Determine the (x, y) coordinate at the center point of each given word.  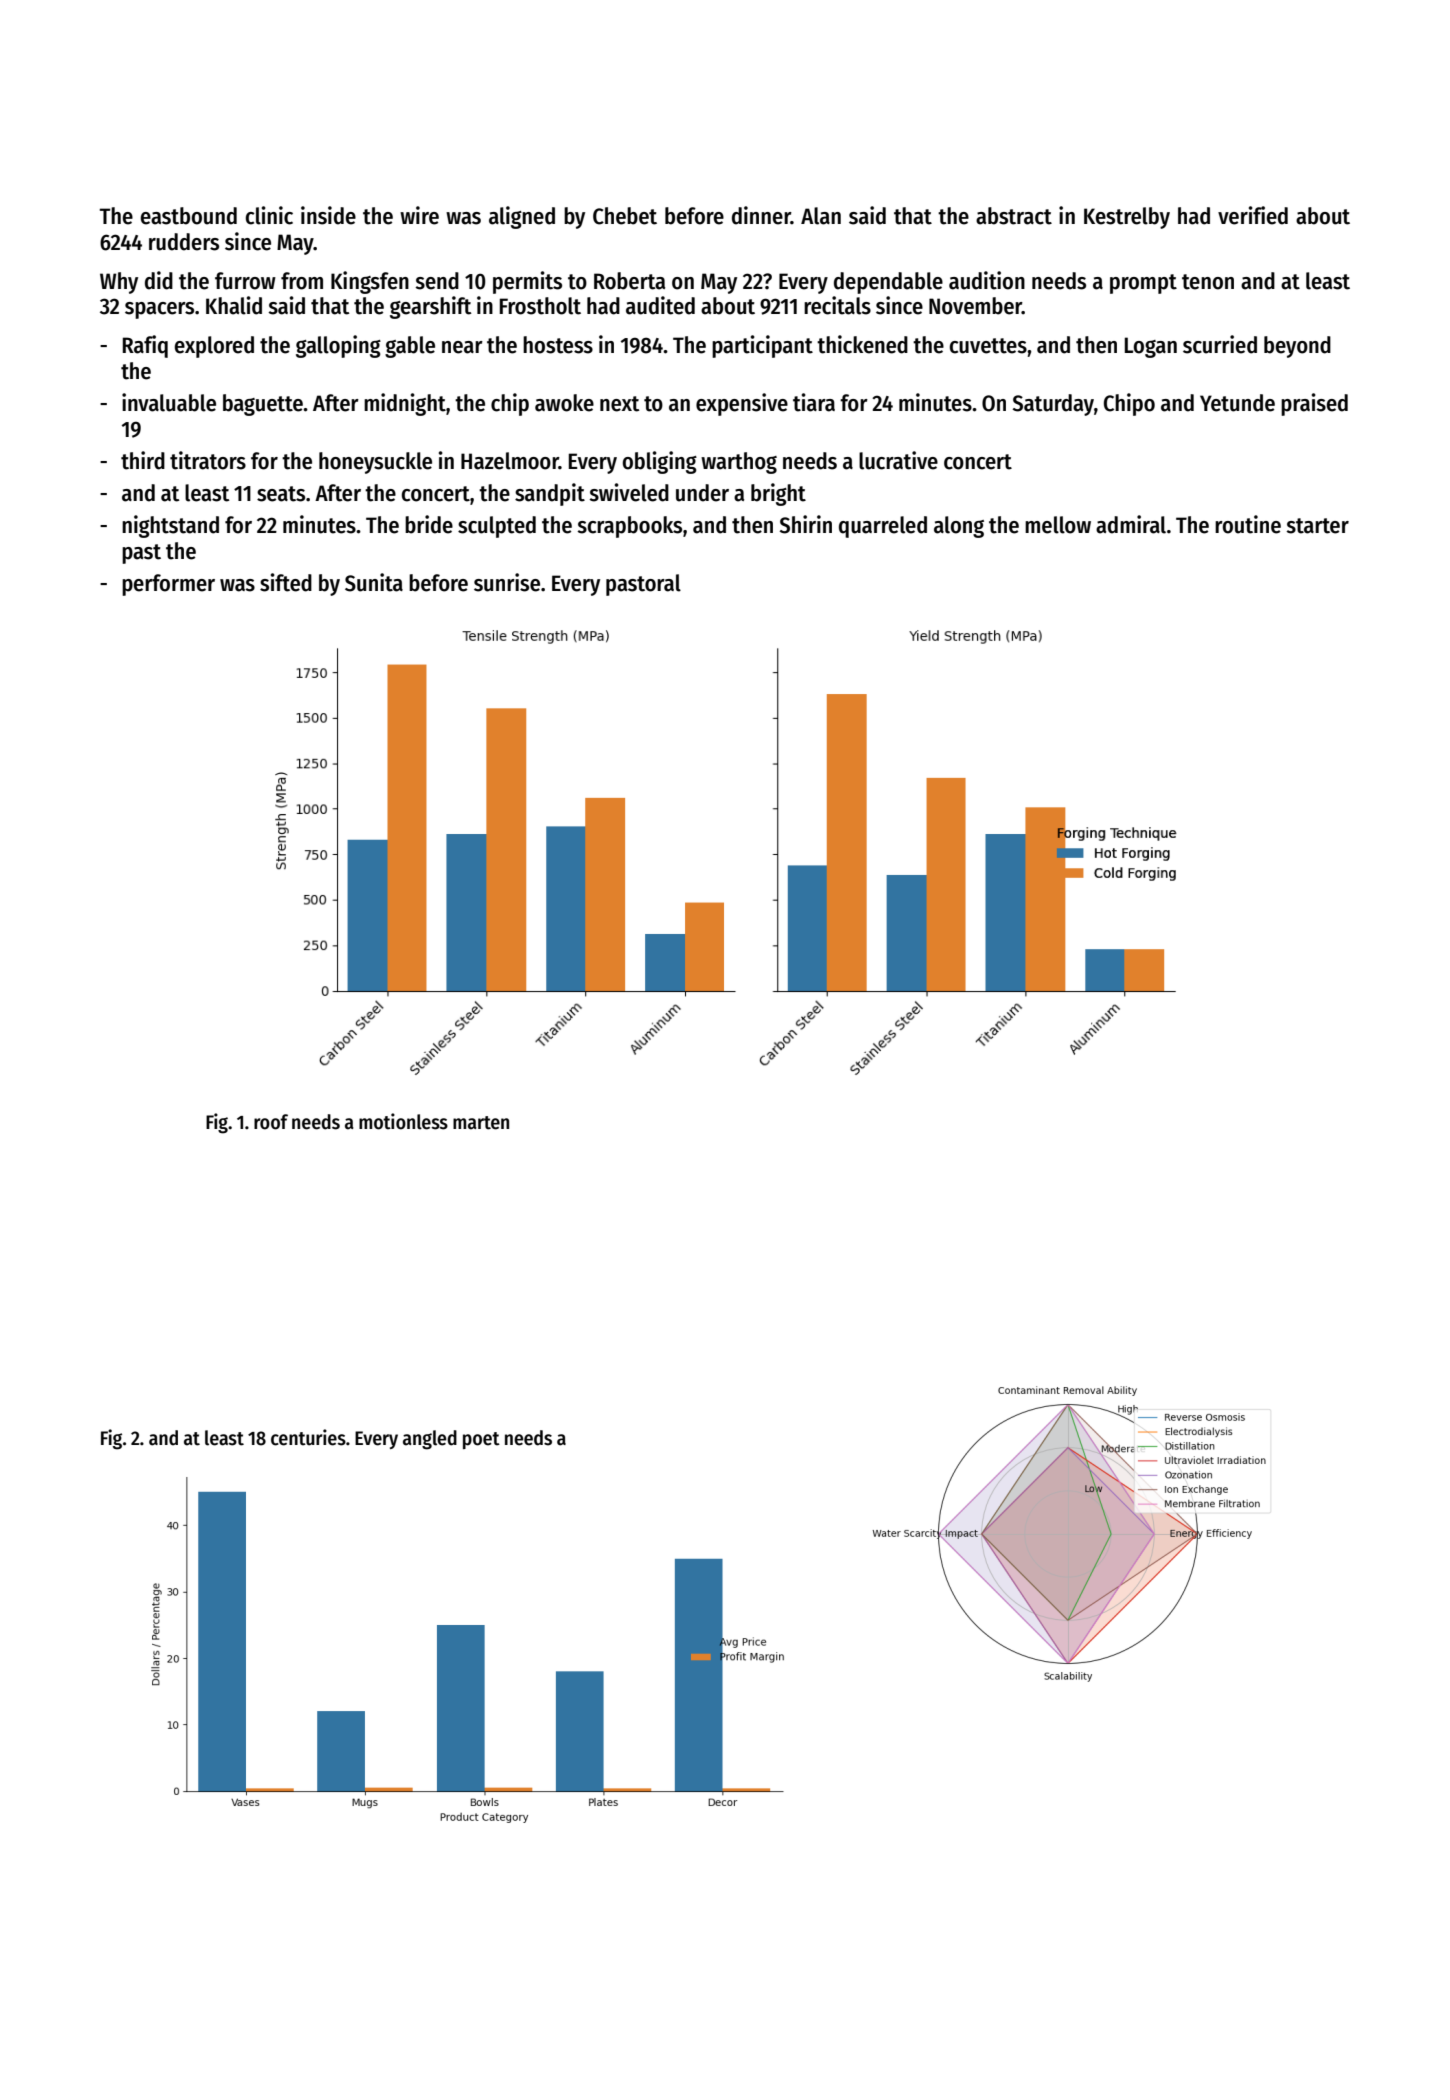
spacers (159, 310)
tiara (814, 402)
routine (1248, 524)
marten (481, 1123)
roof (271, 1122)
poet (481, 1440)
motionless (403, 1121)
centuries (308, 1437)
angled (430, 1440)
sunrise (507, 582)
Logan (1151, 347)
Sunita (374, 582)
